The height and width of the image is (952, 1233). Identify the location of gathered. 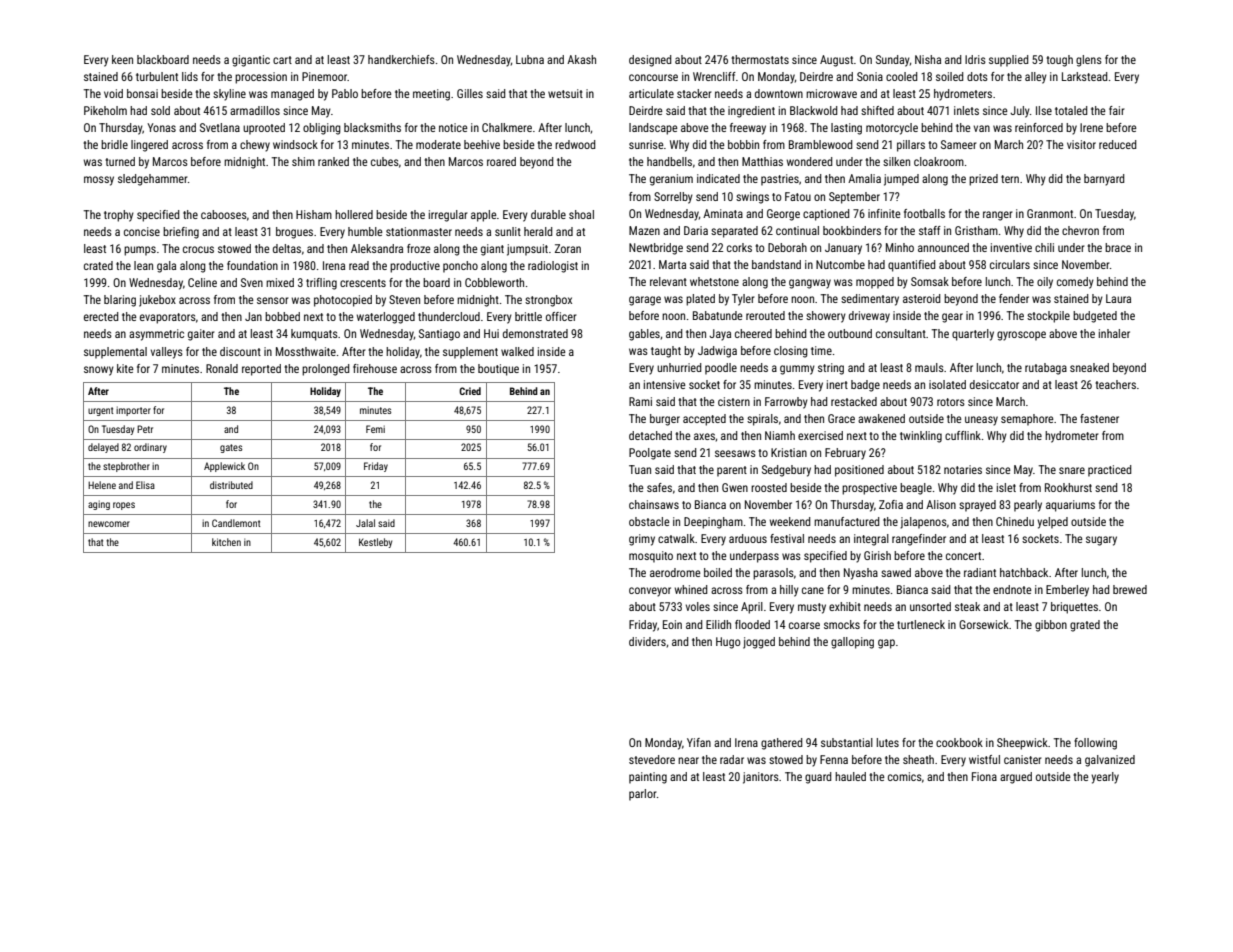
(781, 744).
